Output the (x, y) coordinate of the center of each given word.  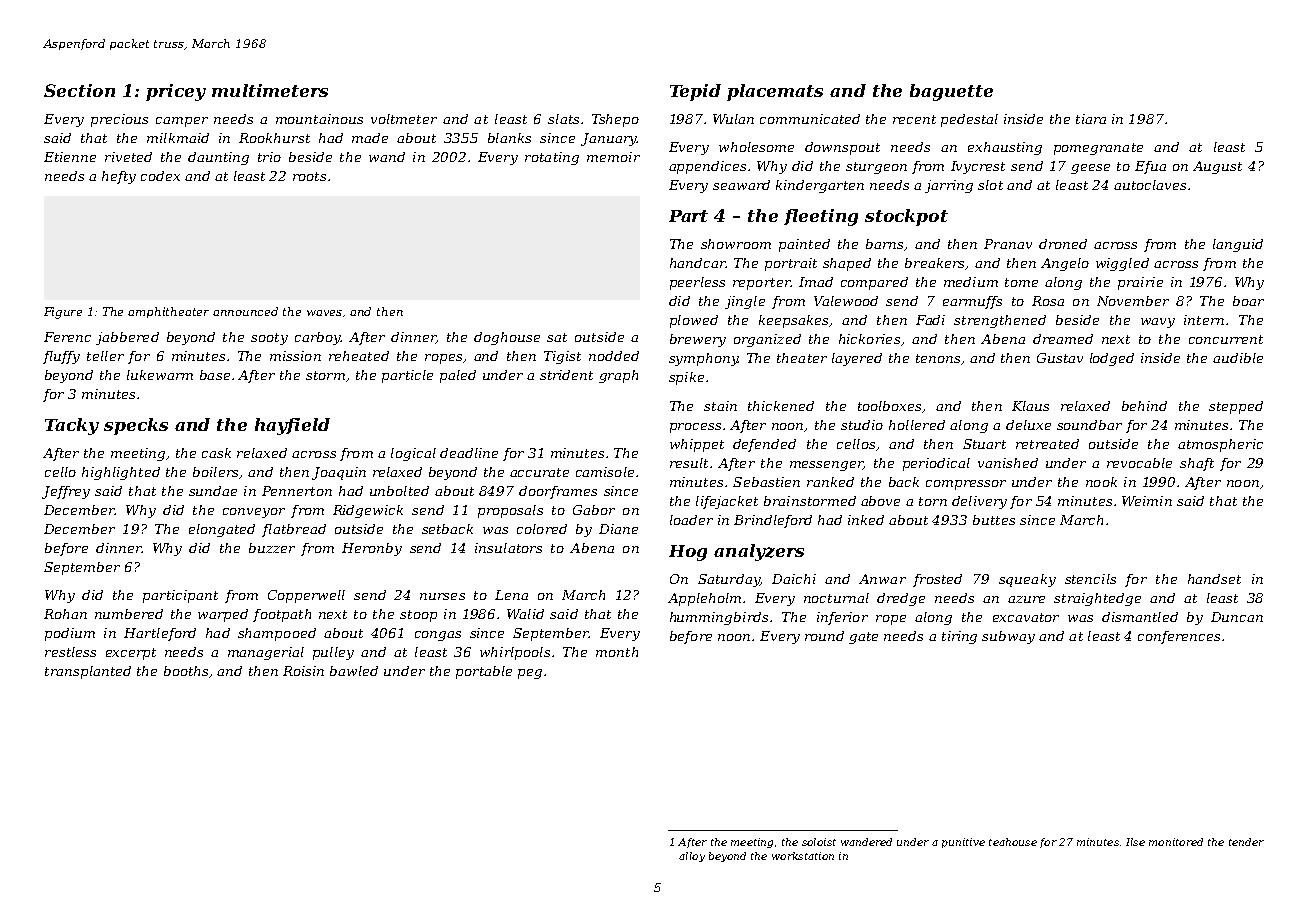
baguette (951, 92)
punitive (963, 843)
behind (1144, 406)
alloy (692, 857)
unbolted (399, 491)
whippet (697, 445)
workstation (803, 856)
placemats (775, 92)
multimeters (270, 90)
